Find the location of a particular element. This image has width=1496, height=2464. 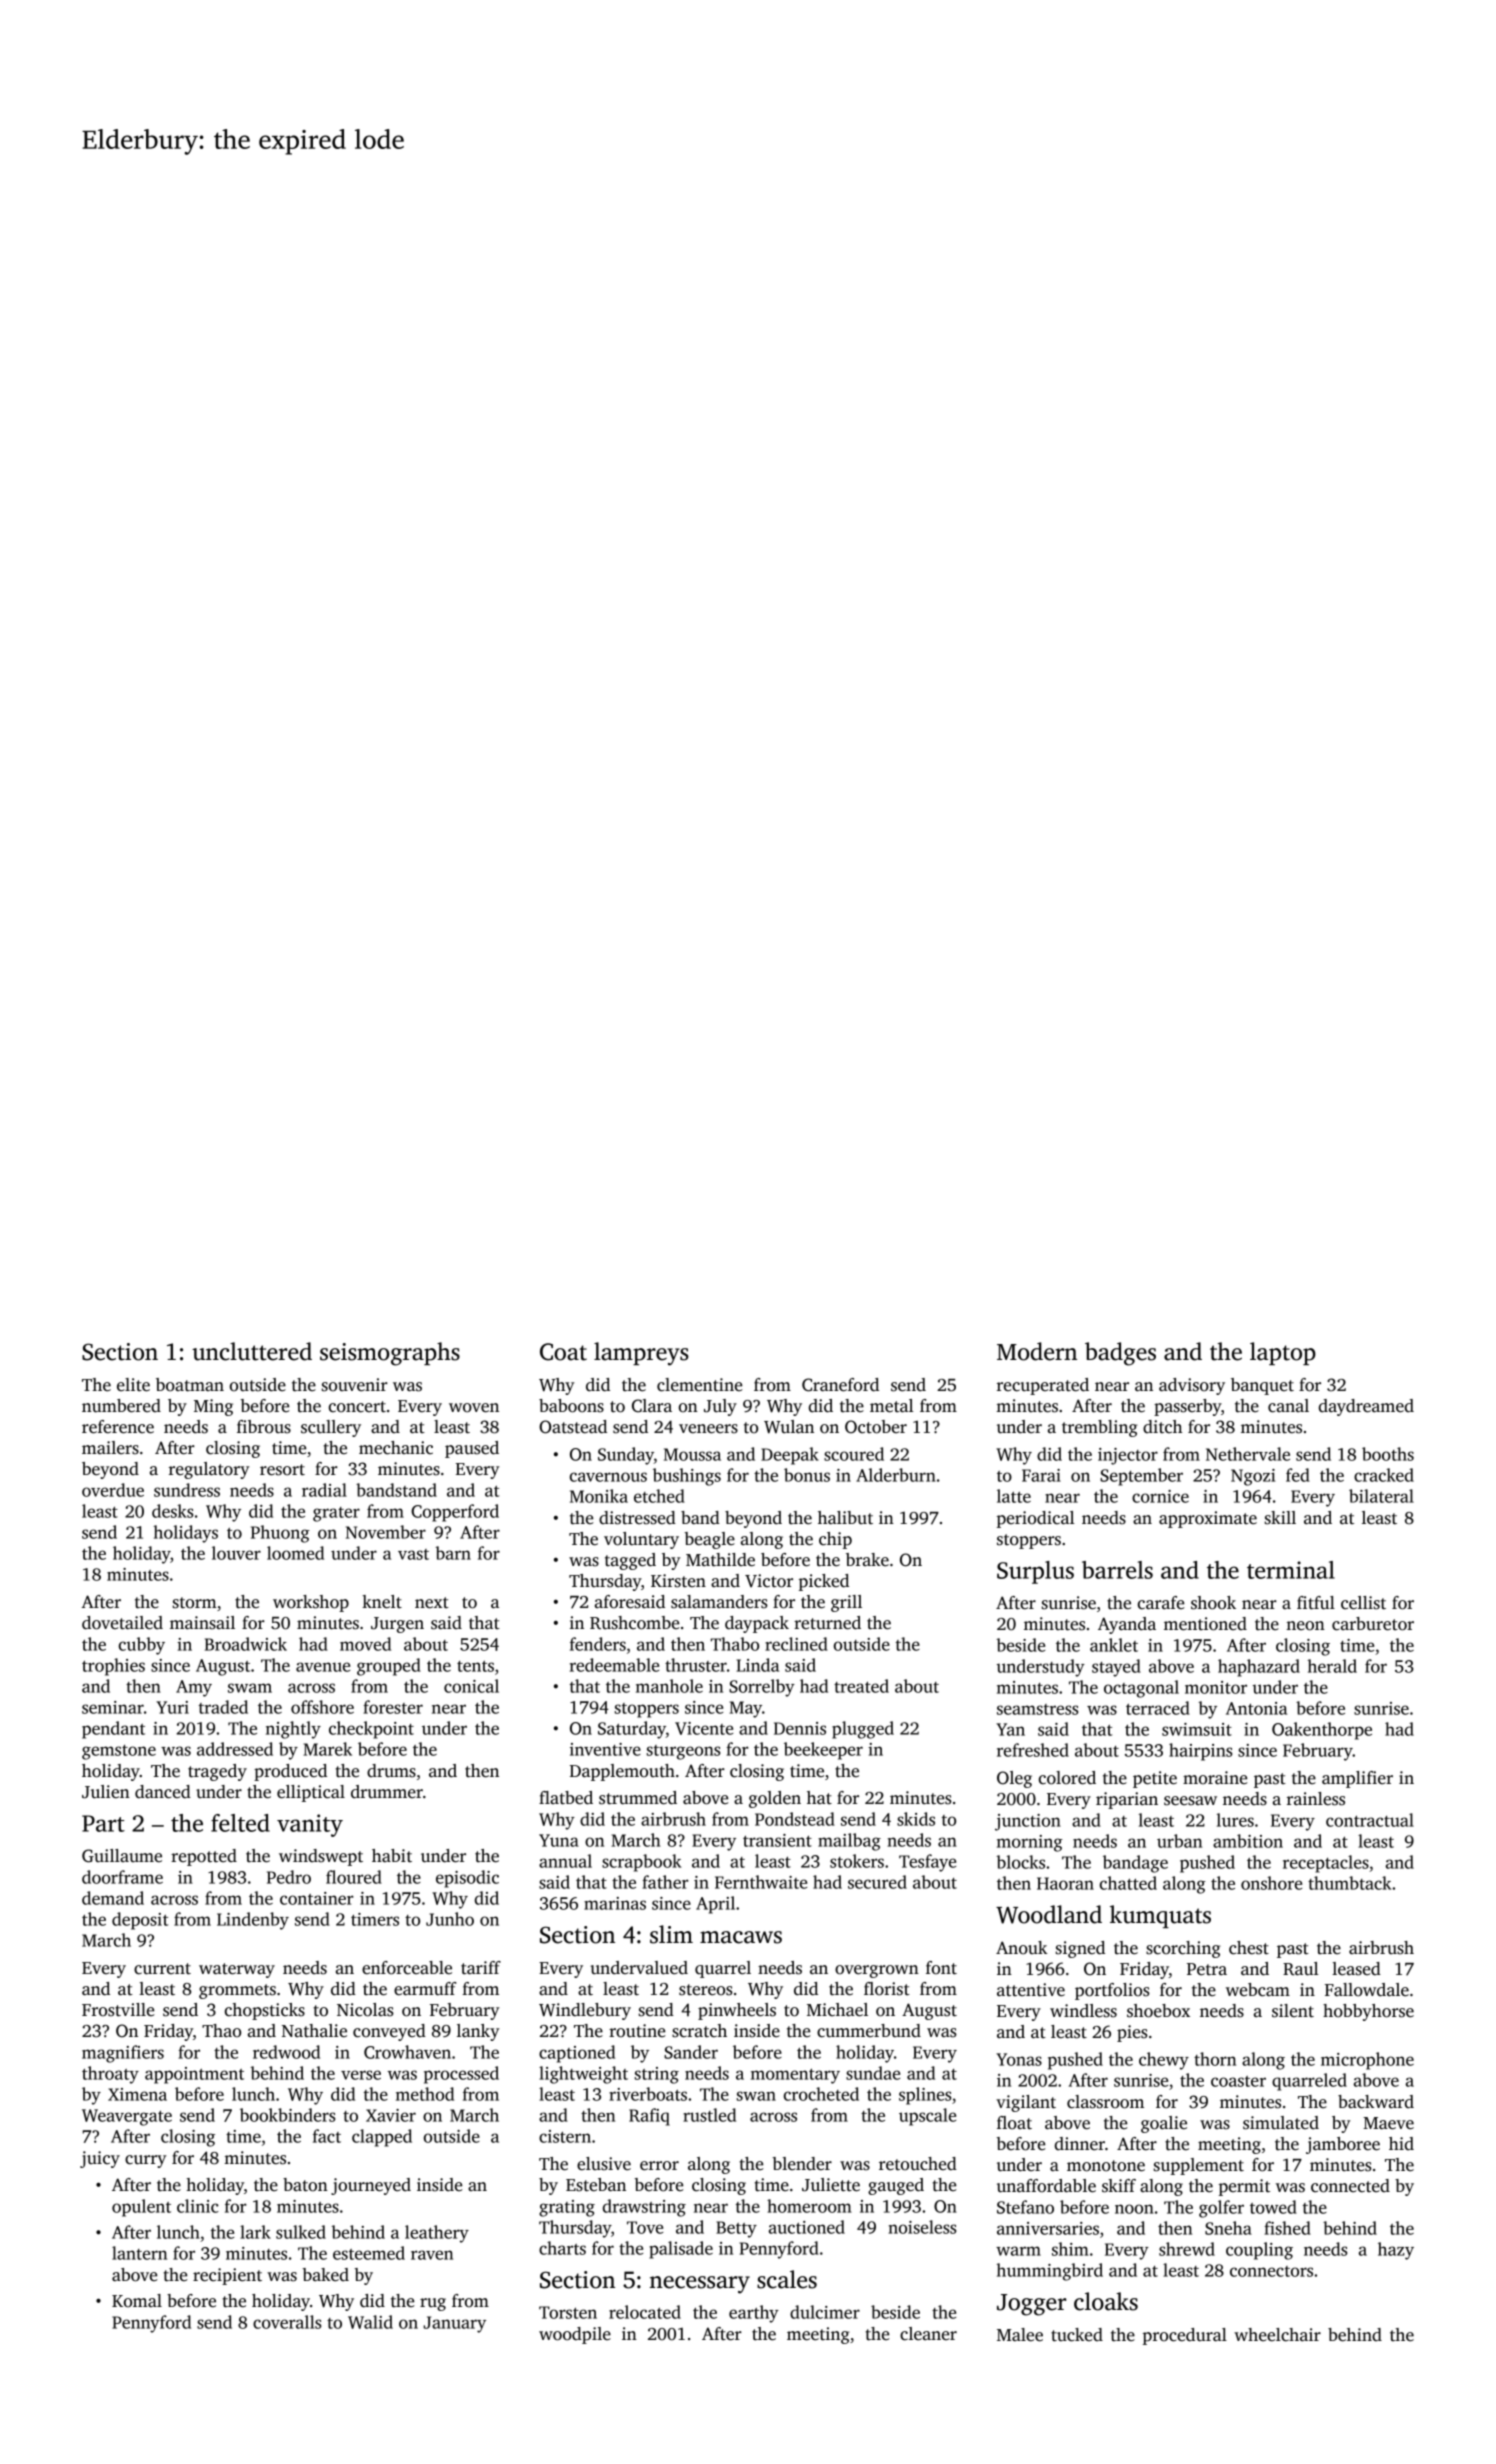

scales is located at coordinates (787, 2279).
